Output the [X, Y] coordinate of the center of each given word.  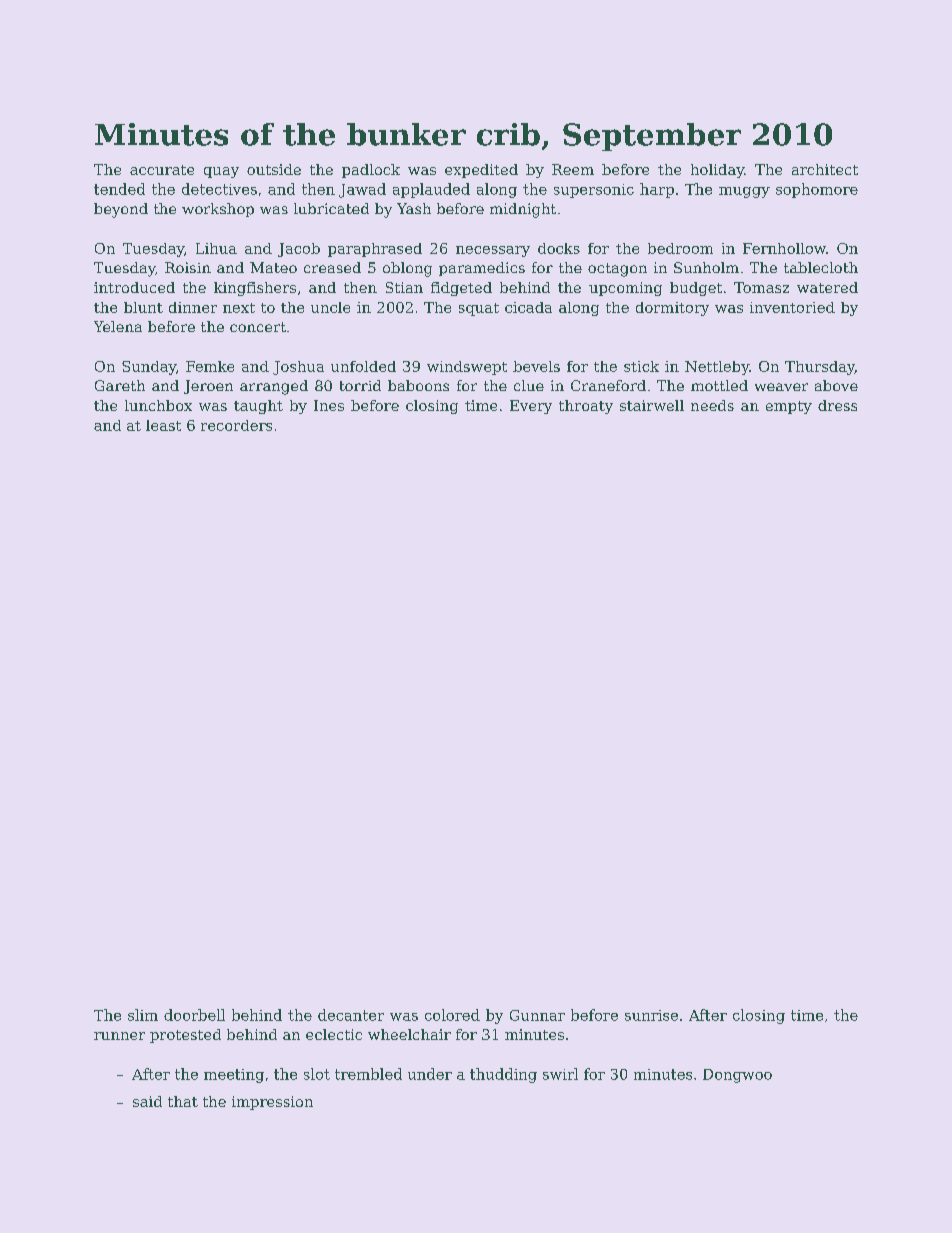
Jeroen [208, 387]
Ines [329, 405]
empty [789, 407]
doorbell [194, 1015]
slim [143, 1015]
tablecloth [821, 267]
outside [274, 169]
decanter [351, 1015]
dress [837, 405]
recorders [236, 425]
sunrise [651, 1015]
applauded [431, 190]
